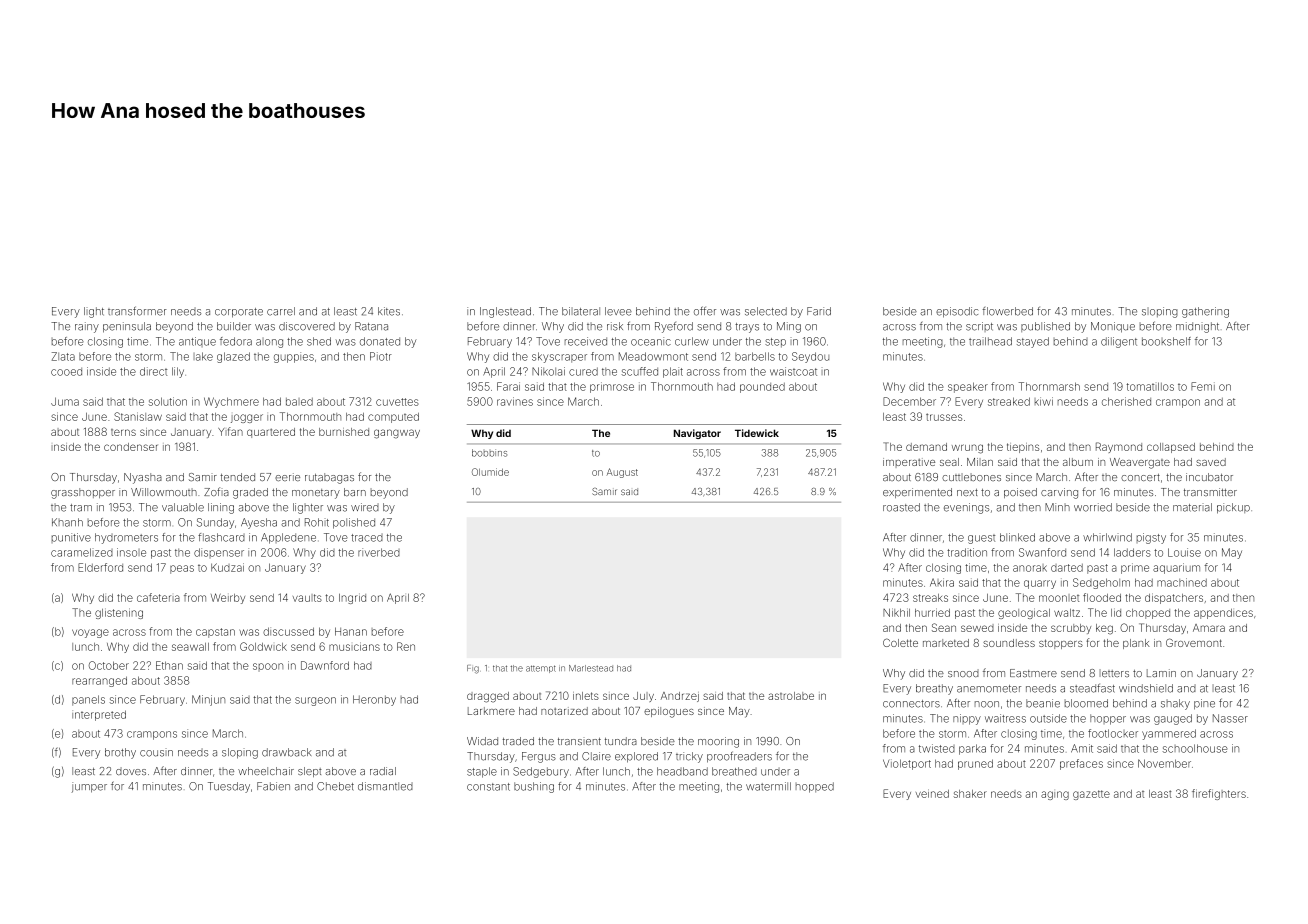  What do you see at coordinates (406, 646) in the screenshot?
I see `Ren` at bounding box center [406, 646].
